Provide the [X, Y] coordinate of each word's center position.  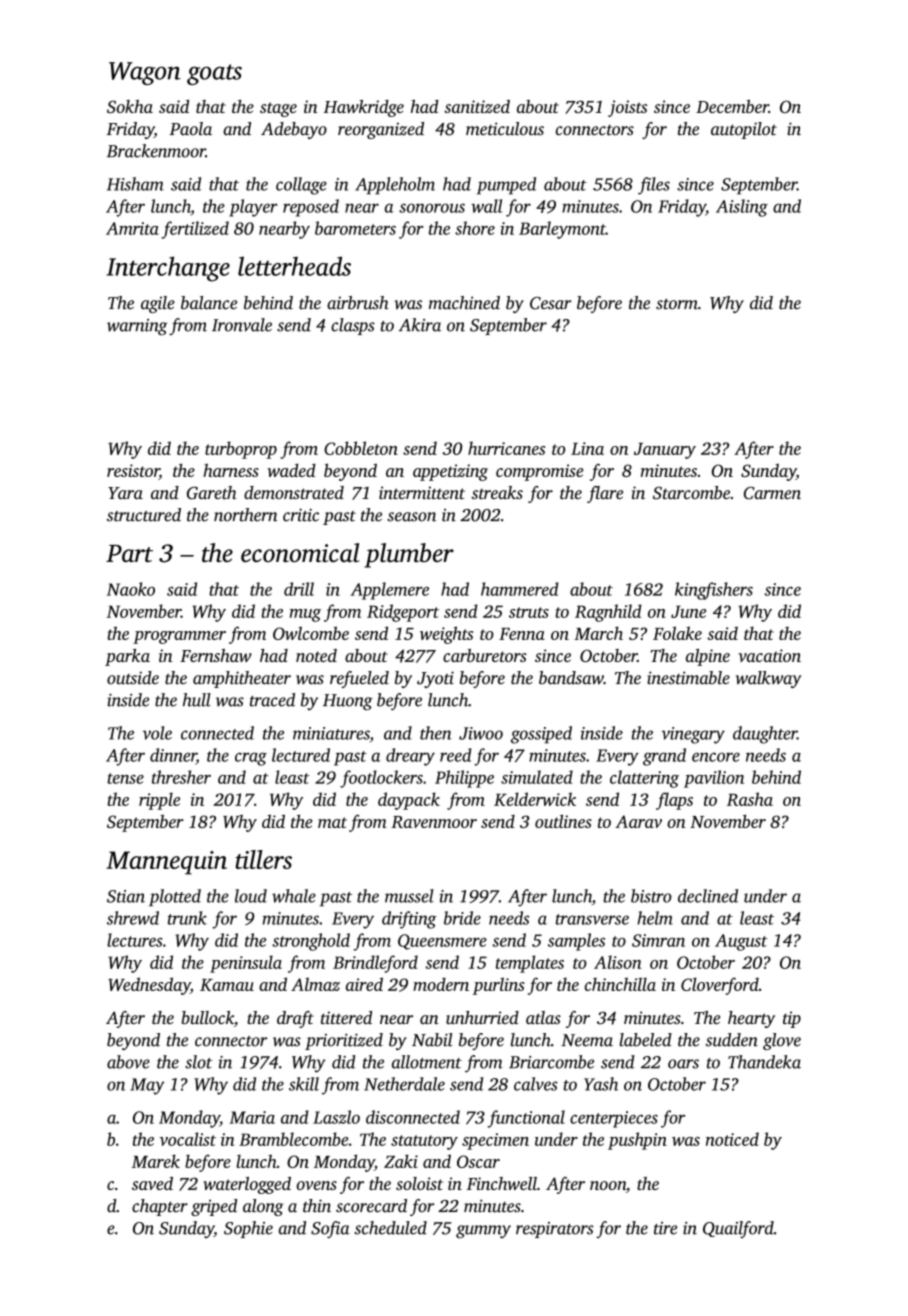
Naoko [131, 589]
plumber [409, 555]
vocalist [188, 1139]
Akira [420, 325]
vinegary [693, 735]
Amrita [132, 228]
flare [605, 494]
